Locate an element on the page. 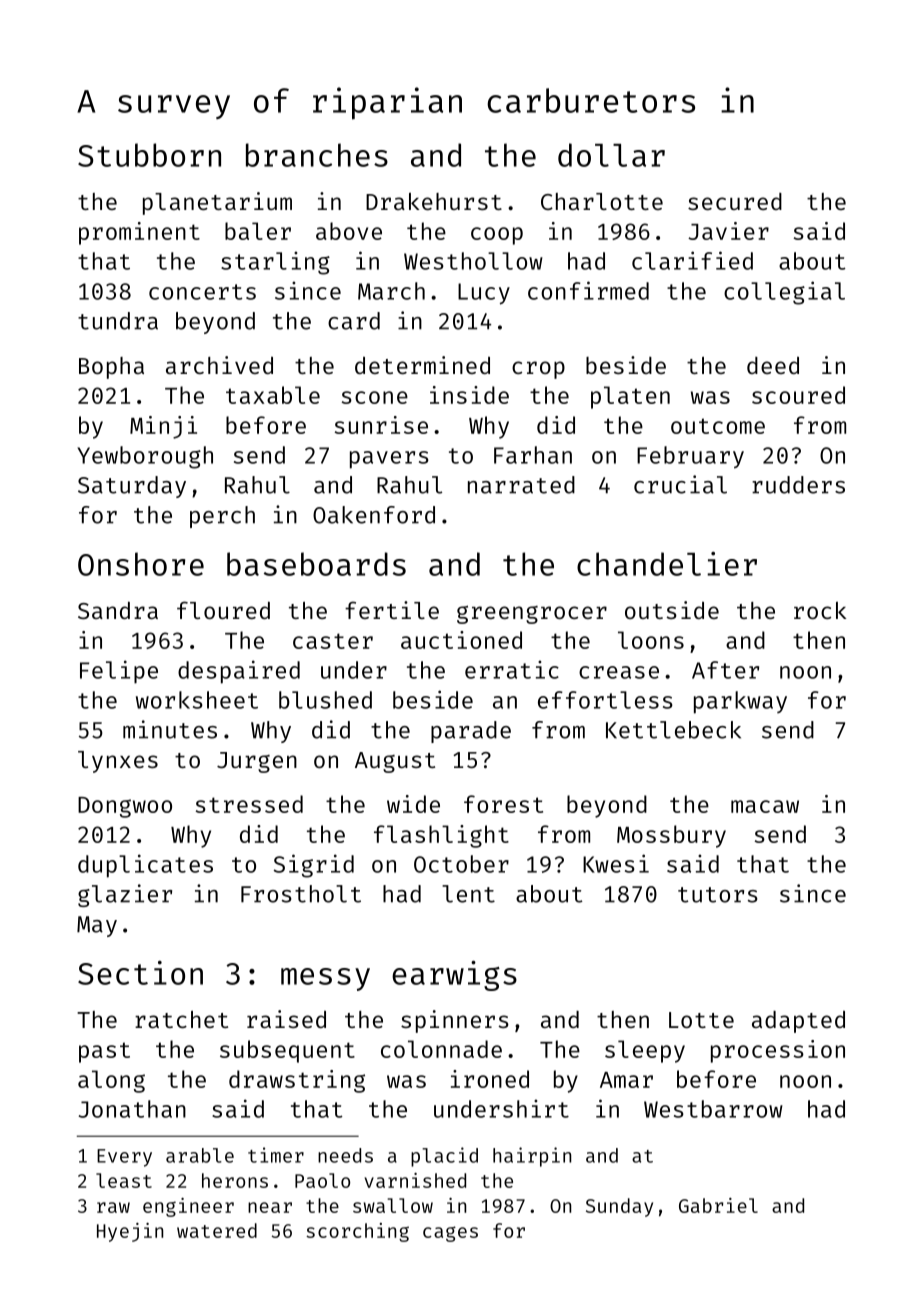  Farhan is located at coordinates (533, 455).
